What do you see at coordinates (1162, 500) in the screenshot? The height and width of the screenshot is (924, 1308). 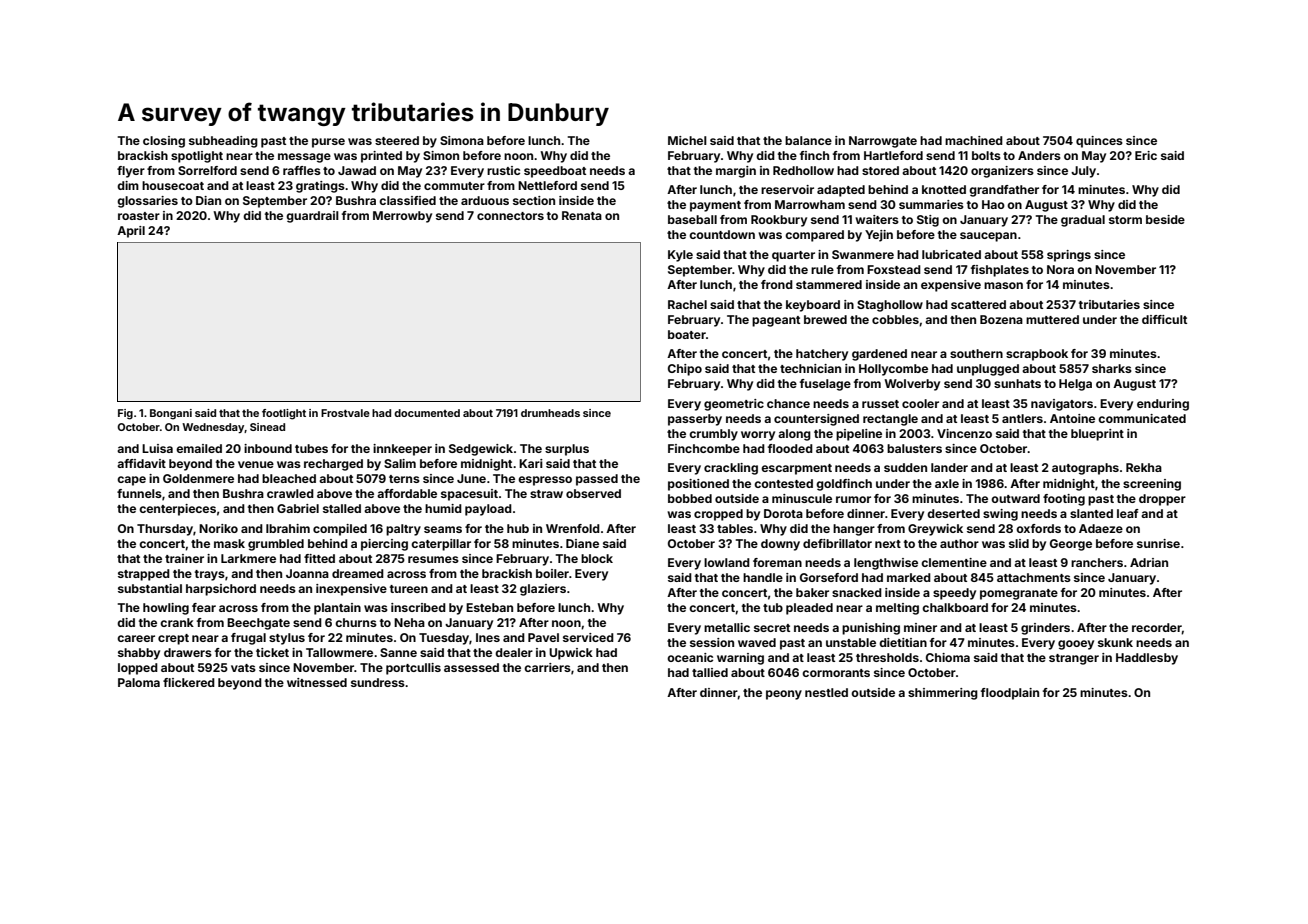 I see `dropper` at bounding box center [1162, 500].
